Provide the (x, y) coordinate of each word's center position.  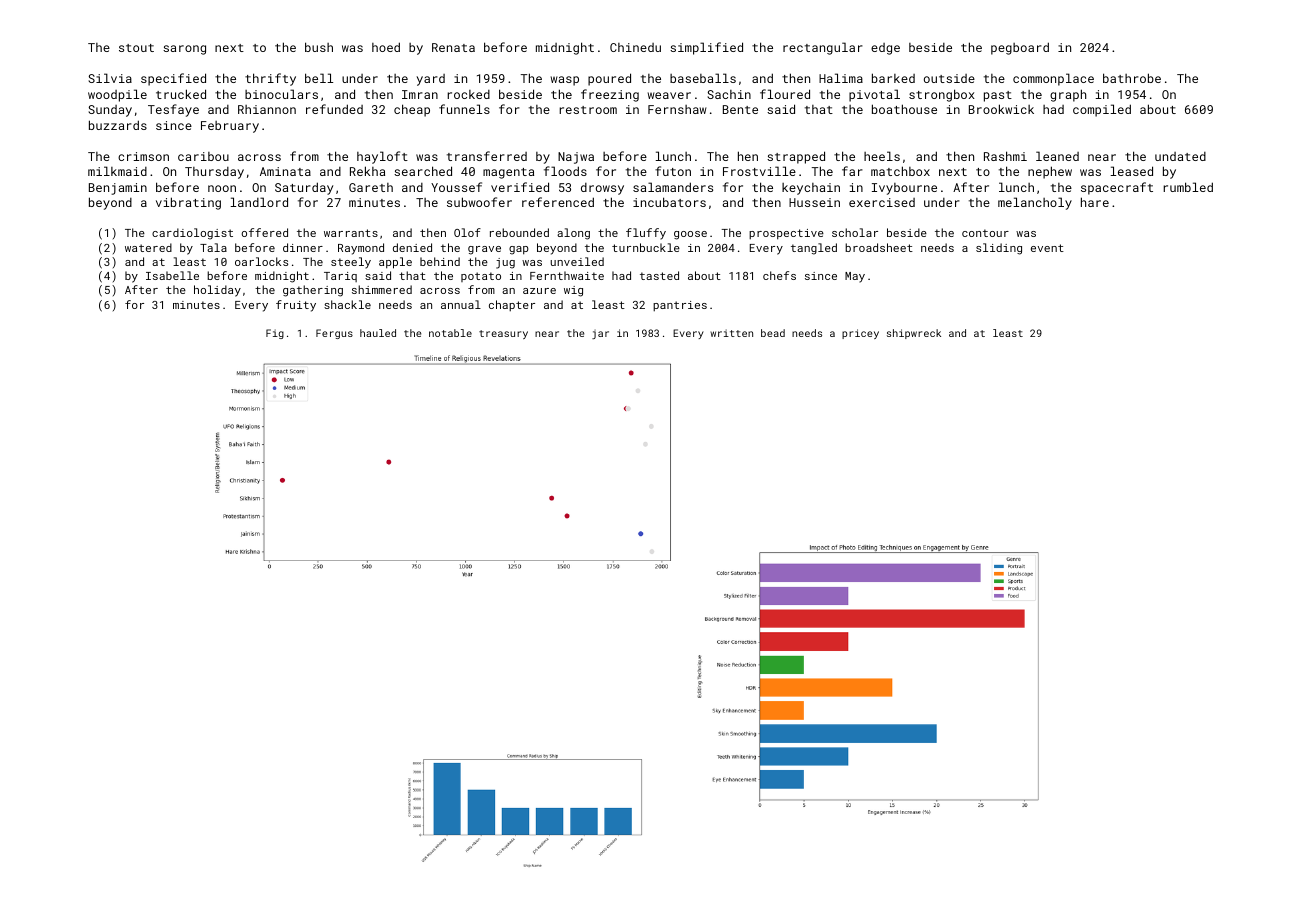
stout (136, 48)
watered (148, 247)
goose (690, 235)
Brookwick (1001, 109)
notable (450, 333)
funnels (464, 109)
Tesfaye (173, 110)
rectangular (823, 48)
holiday (217, 291)
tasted (659, 275)
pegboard (1020, 48)
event (1047, 248)
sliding (999, 249)
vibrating (188, 203)
